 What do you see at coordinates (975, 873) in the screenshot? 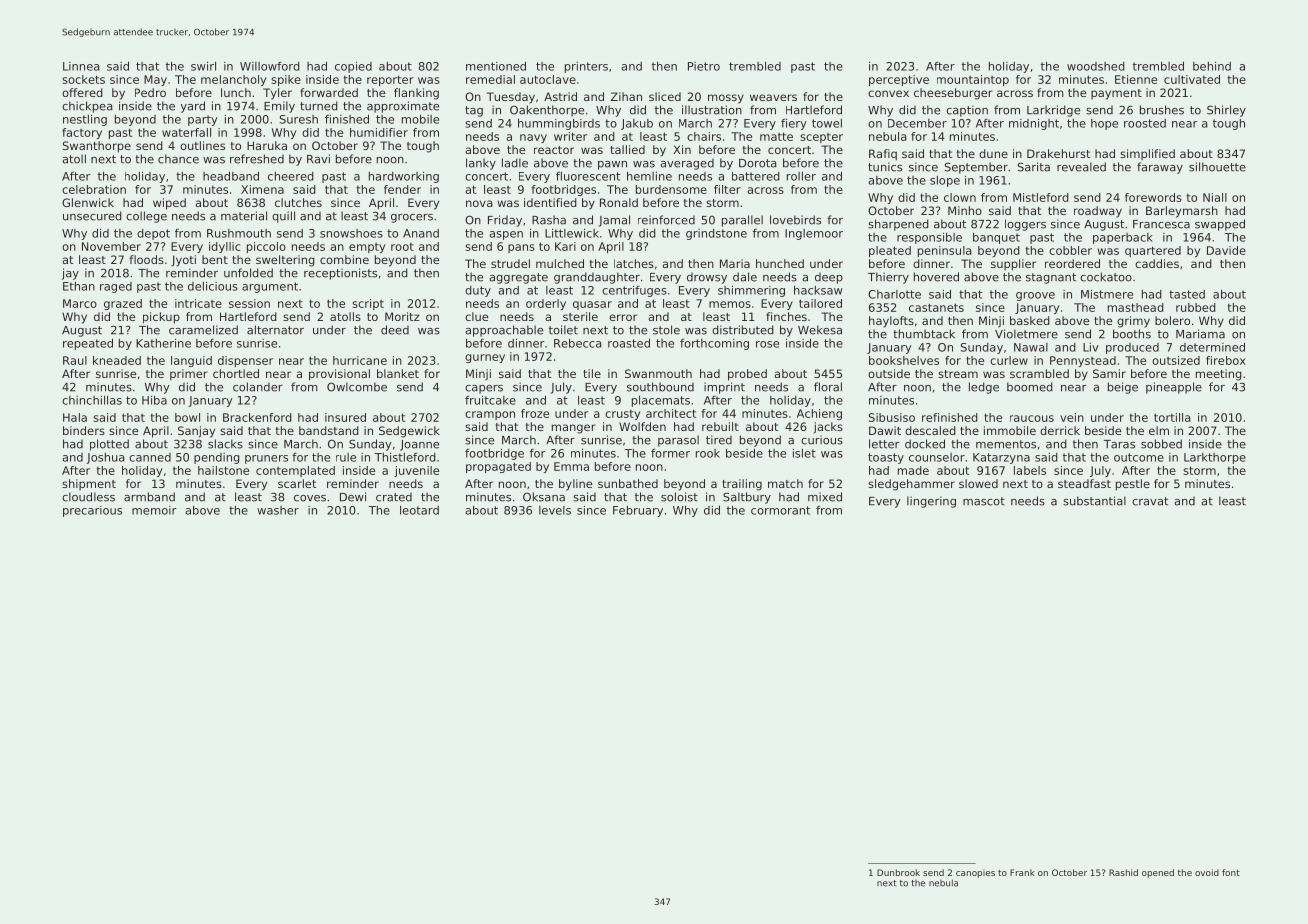
I see `canopies` at bounding box center [975, 873].
